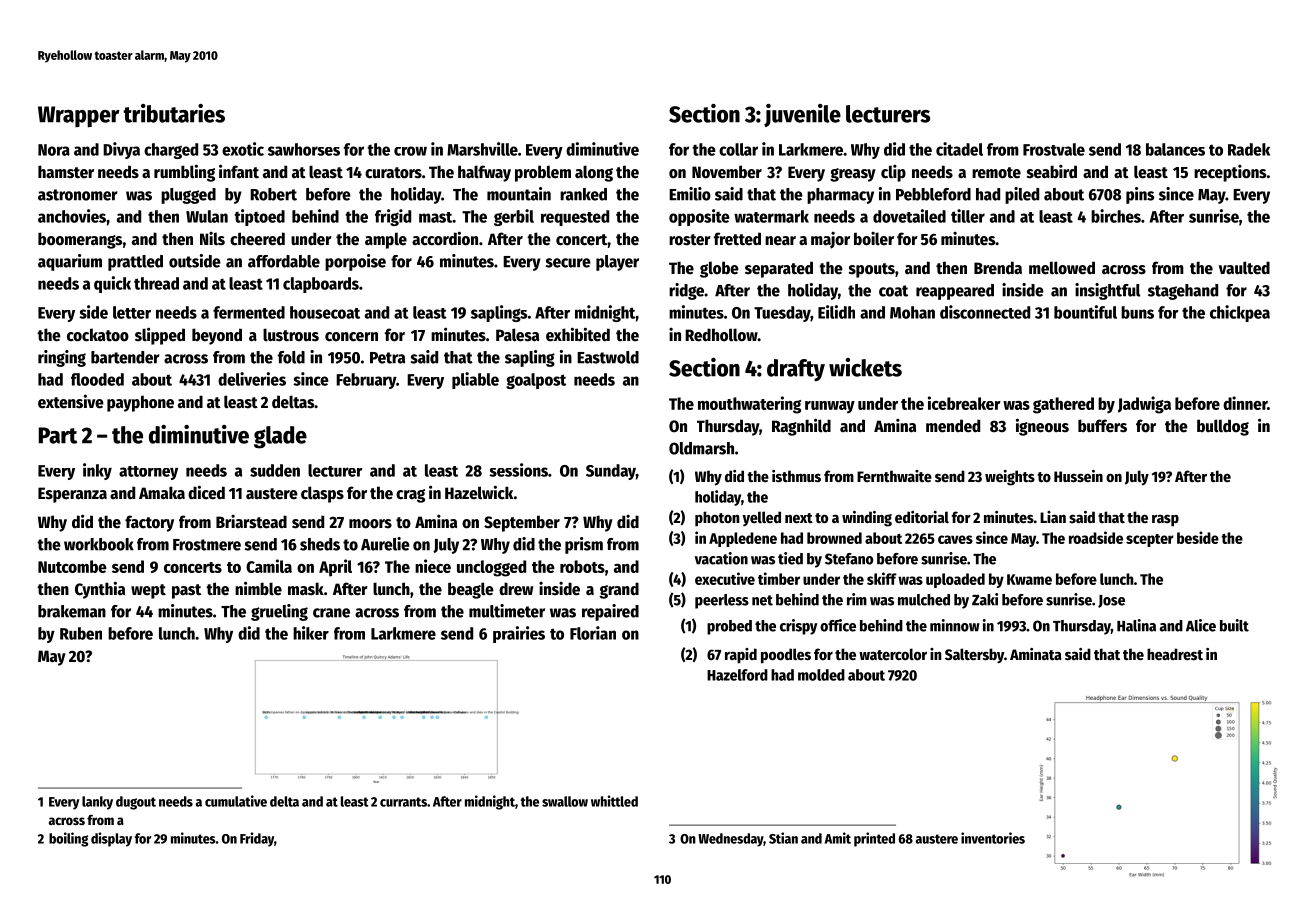 Image resolution: width=1308 pixels, height=924 pixels. What do you see at coordinates (275, 470) in the page?
I see `sudden` at bounding box center [275, 470].
